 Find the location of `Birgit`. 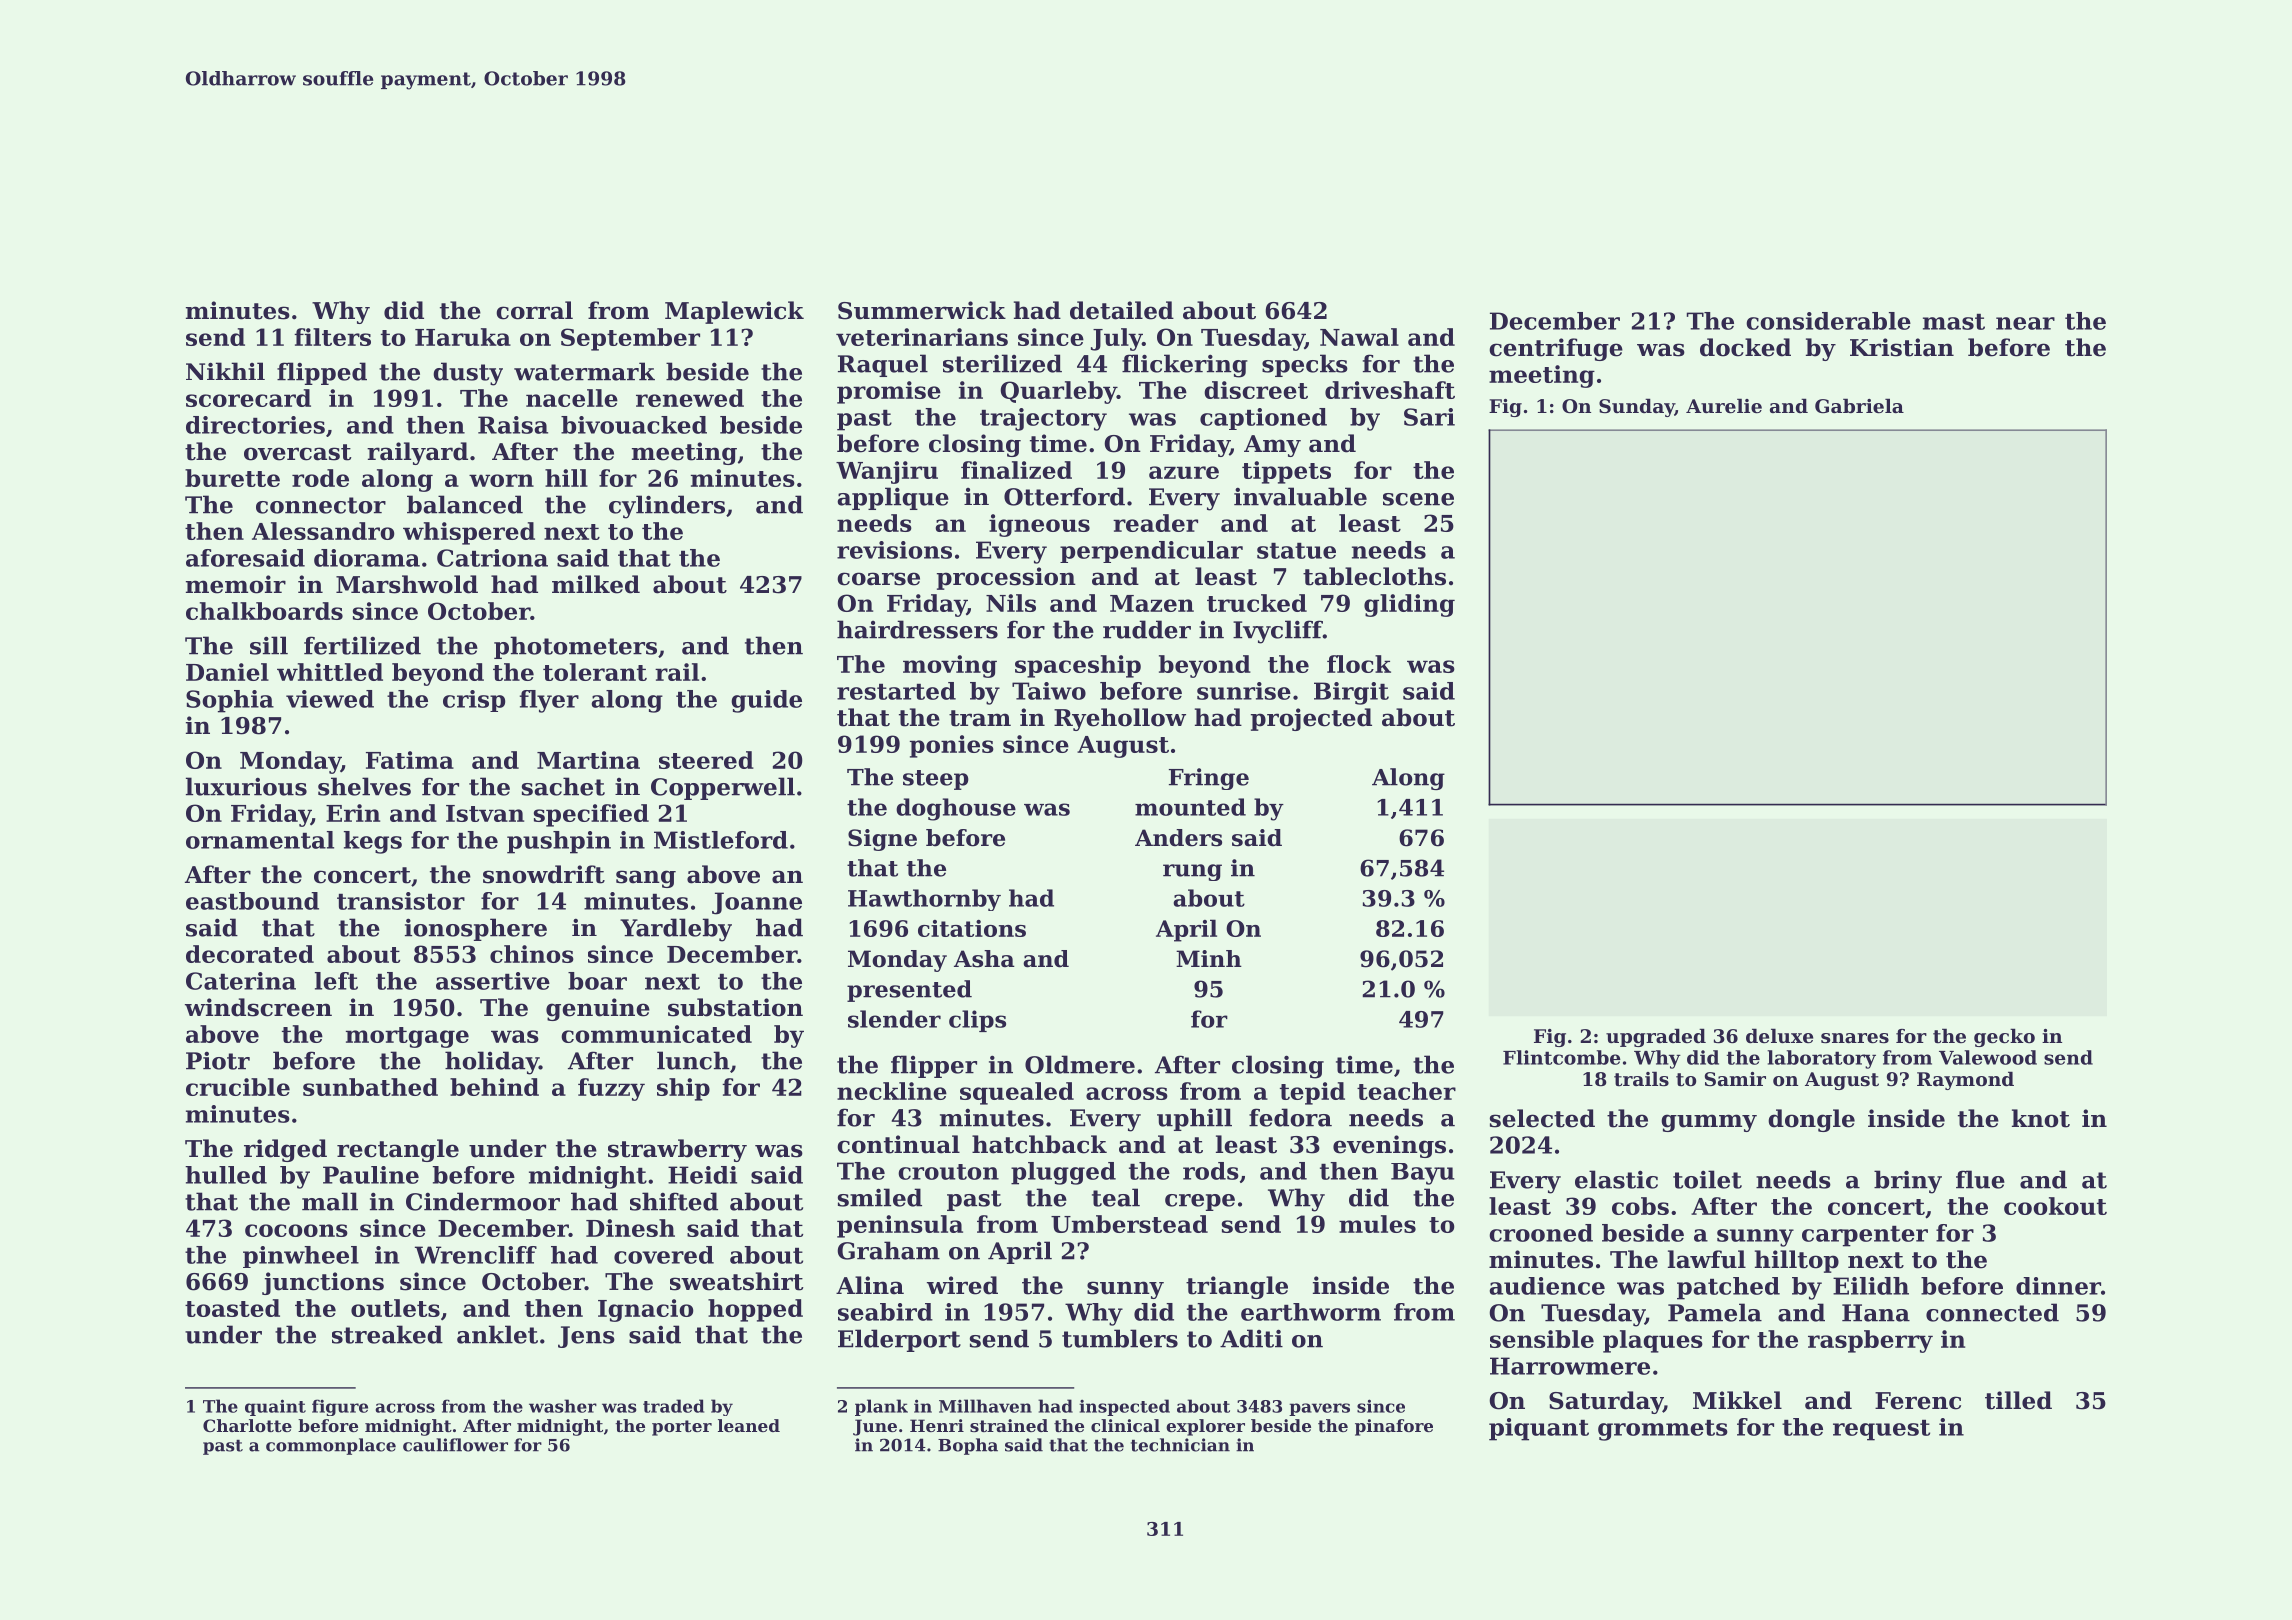

Birgit is located at coordinates (1351, 693).
